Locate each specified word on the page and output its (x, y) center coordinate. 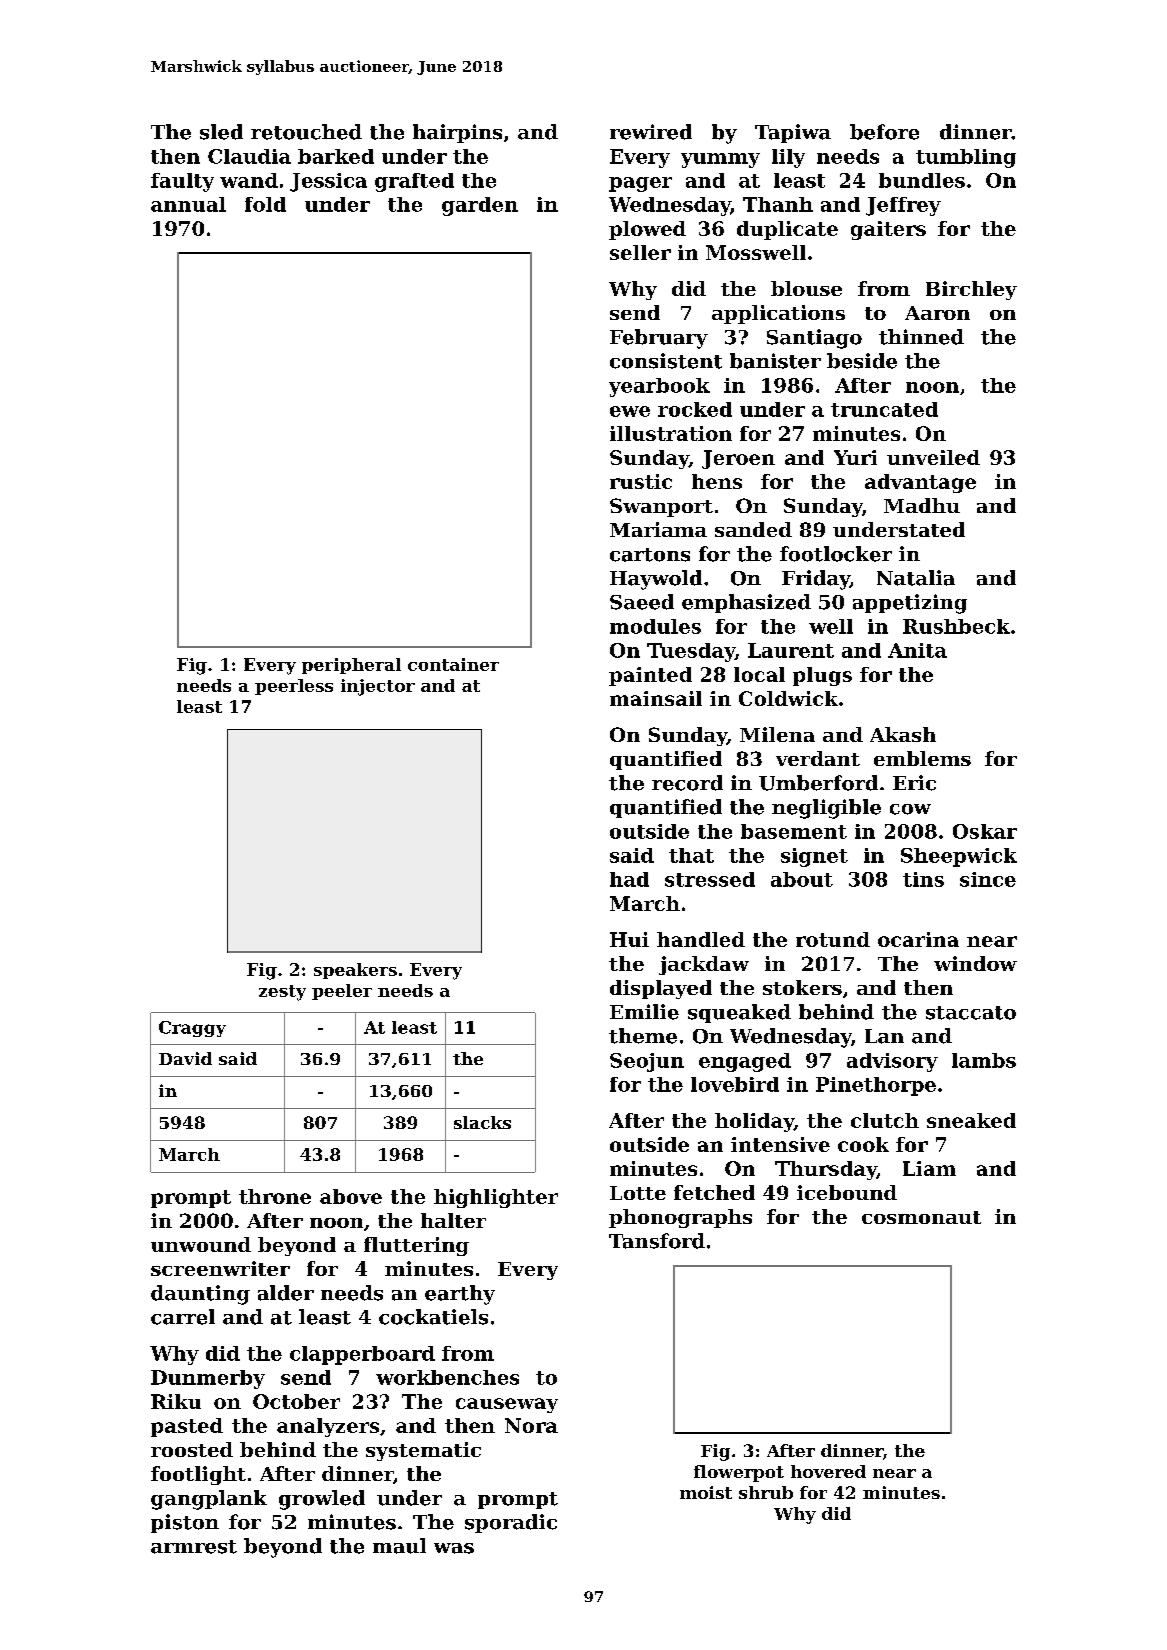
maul (399, 1546)
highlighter (496, 1198)
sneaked (971, 1120)
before (884, 132)
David (185, 1058)
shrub (766, 1492)
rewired (651, 132)
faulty (182, 182)
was (454, 1548)
